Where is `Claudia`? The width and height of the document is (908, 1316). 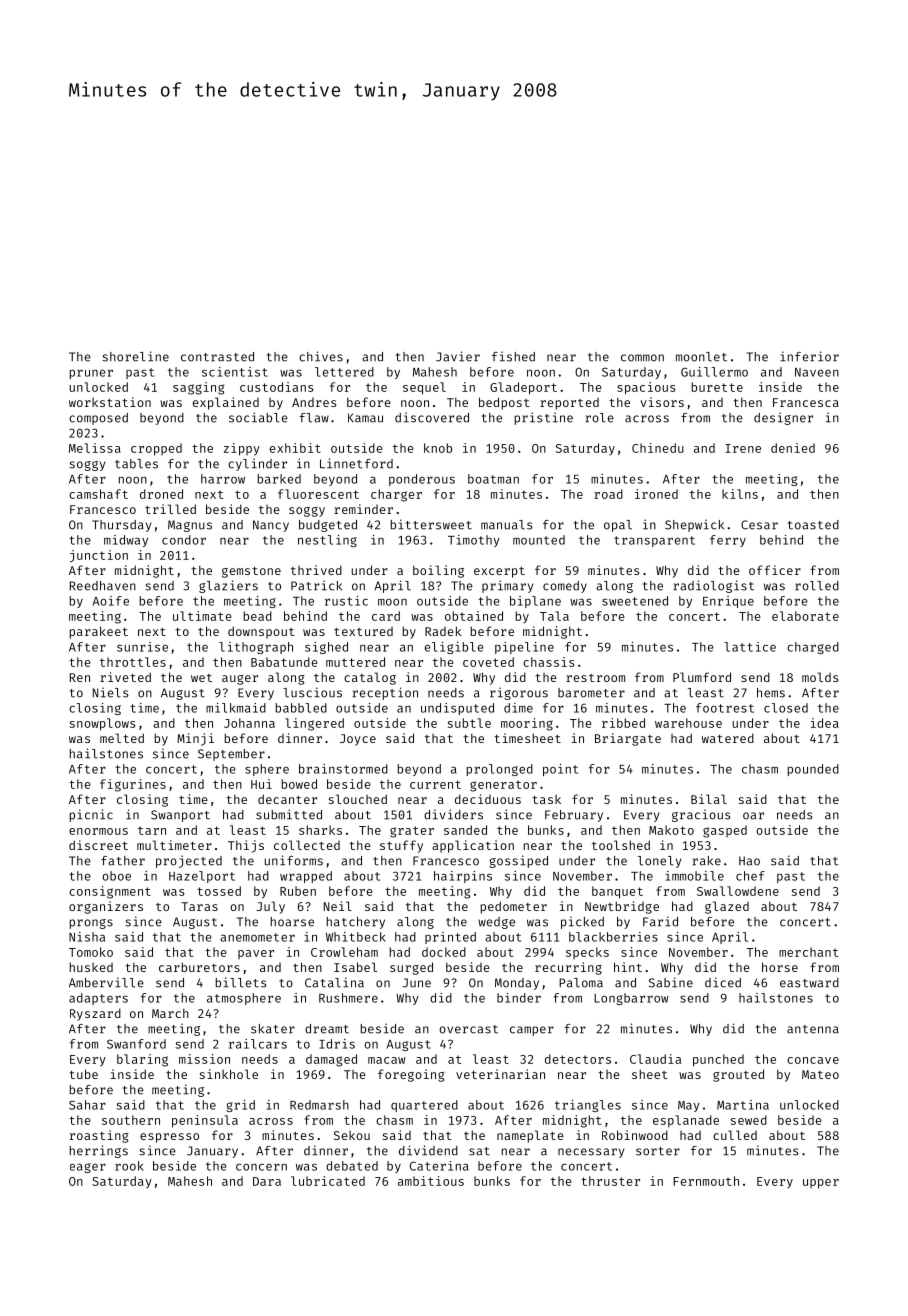
Claudia is located at coordinates (655, 1059).
